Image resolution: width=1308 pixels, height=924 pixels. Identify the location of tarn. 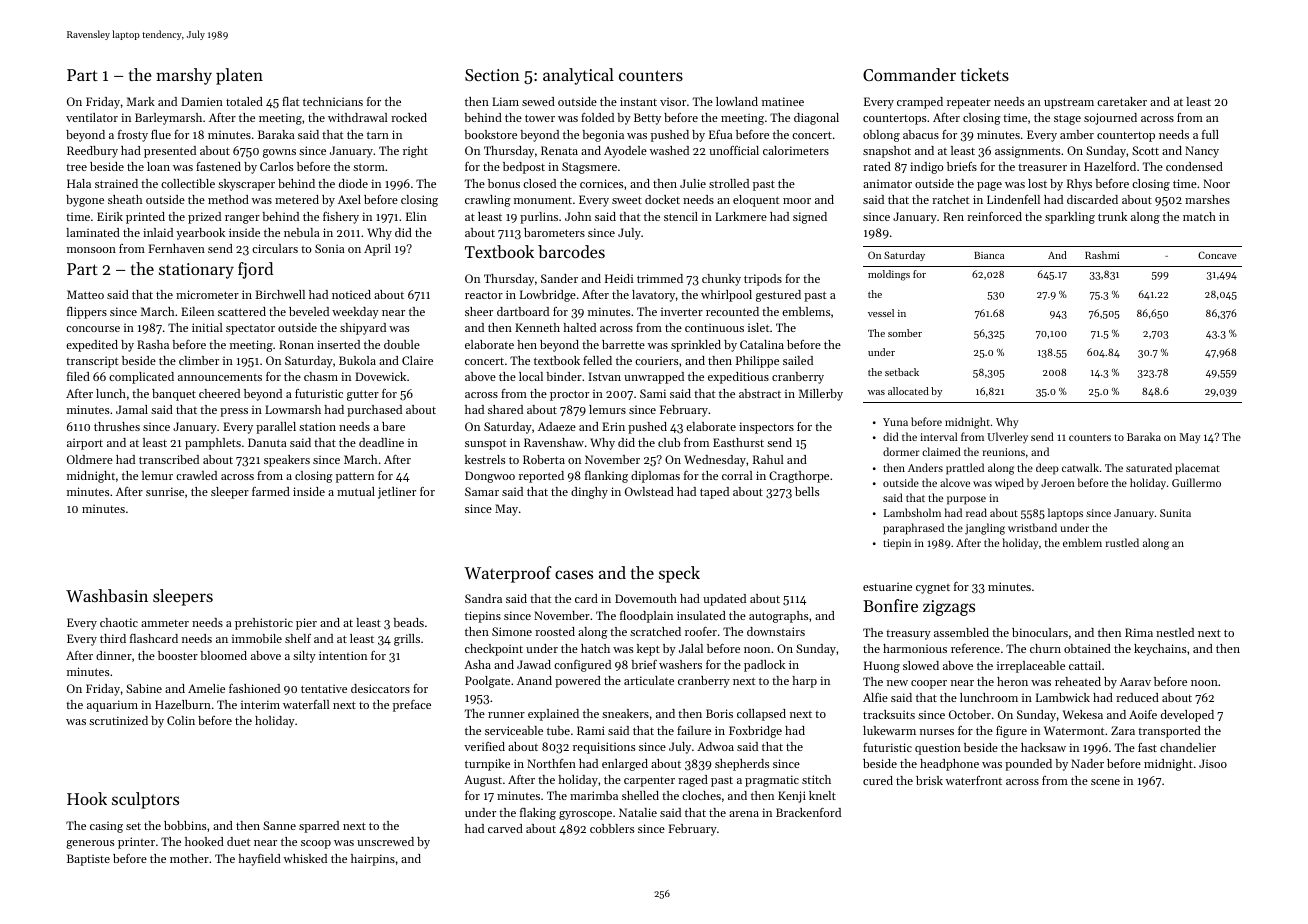
(378, 135).
